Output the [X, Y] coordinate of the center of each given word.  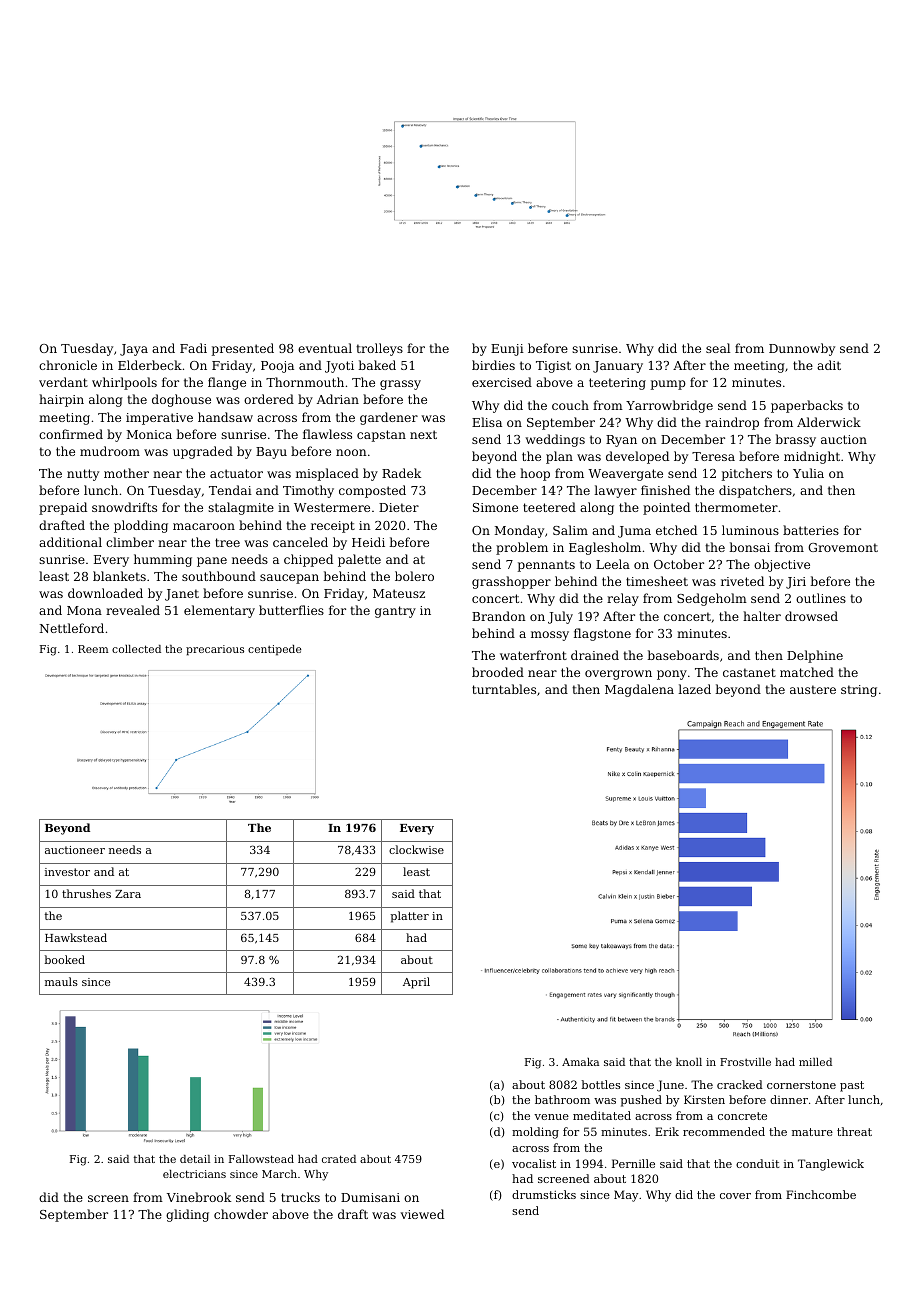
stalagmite [241, 508]
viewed [422, 1214]
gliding [187, 1215]
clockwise [416, 849]
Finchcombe [821, 1194]
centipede [274, 650]
